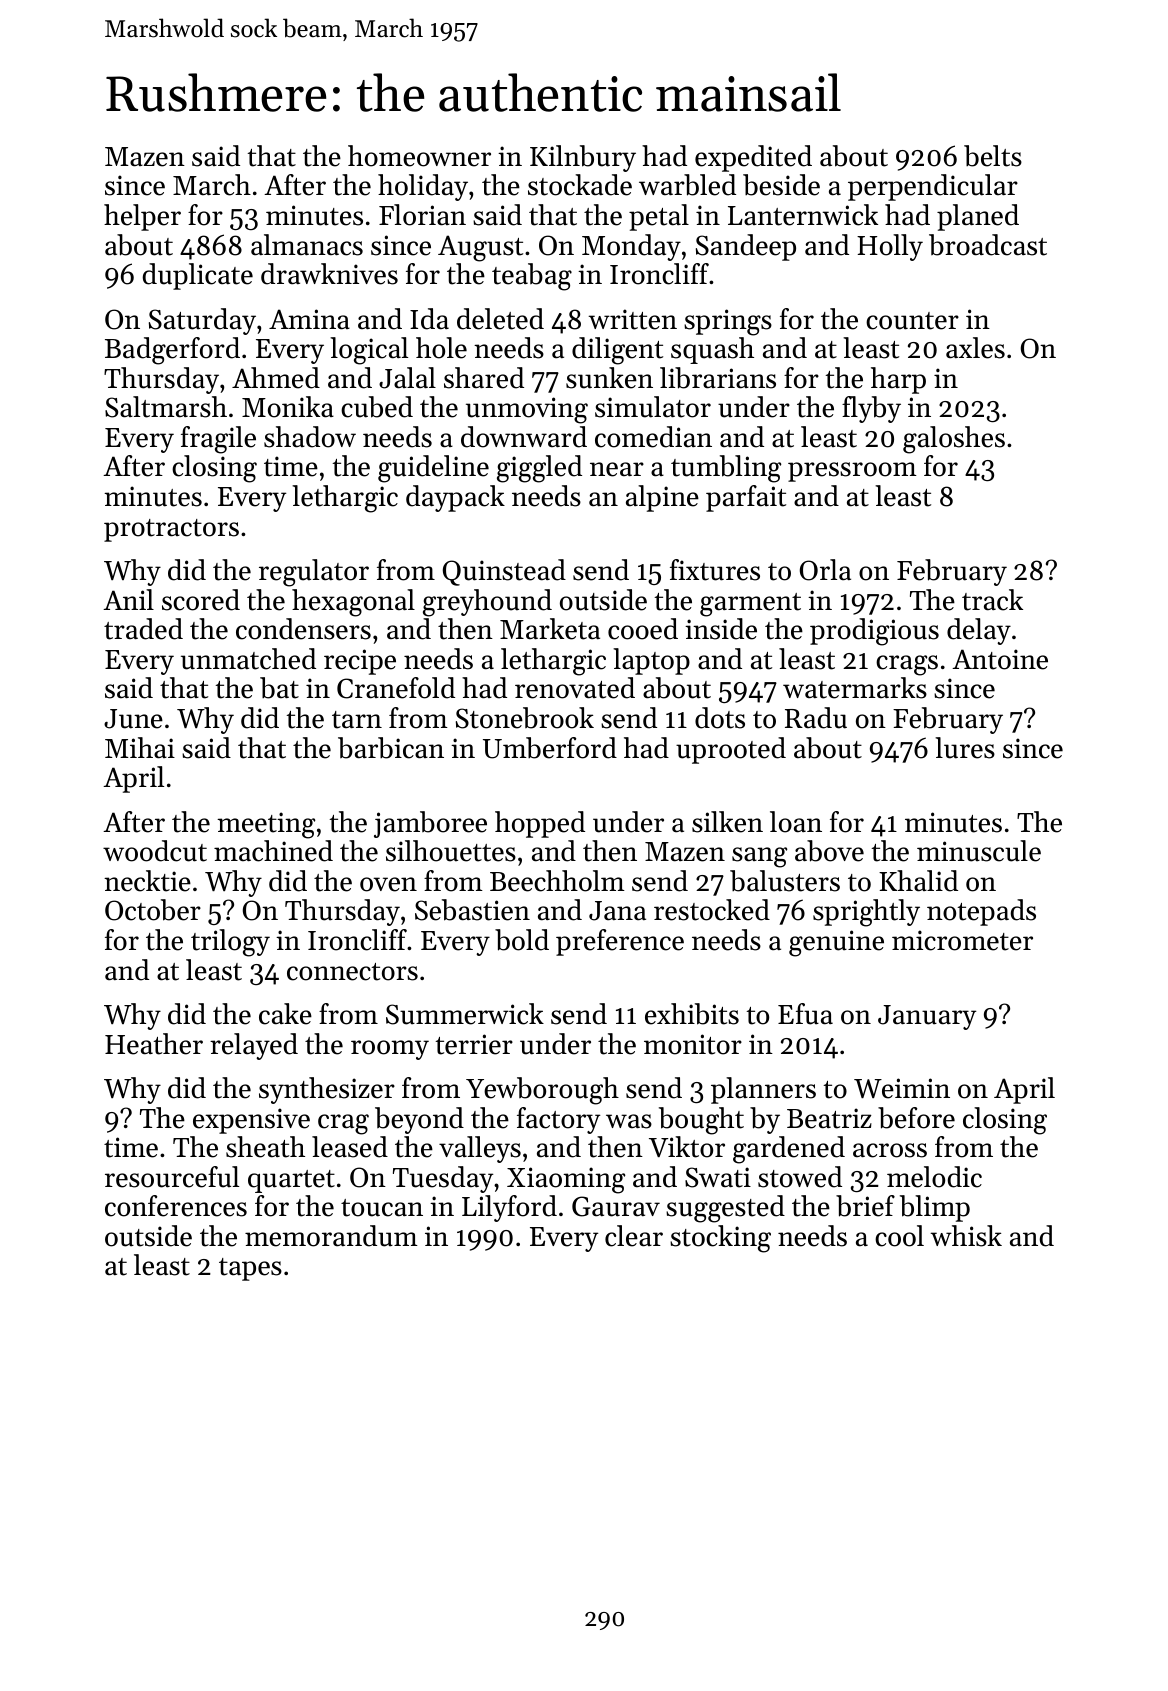 This image has width=1168, height=1691. I want to click on belts, so click(993, 156).
